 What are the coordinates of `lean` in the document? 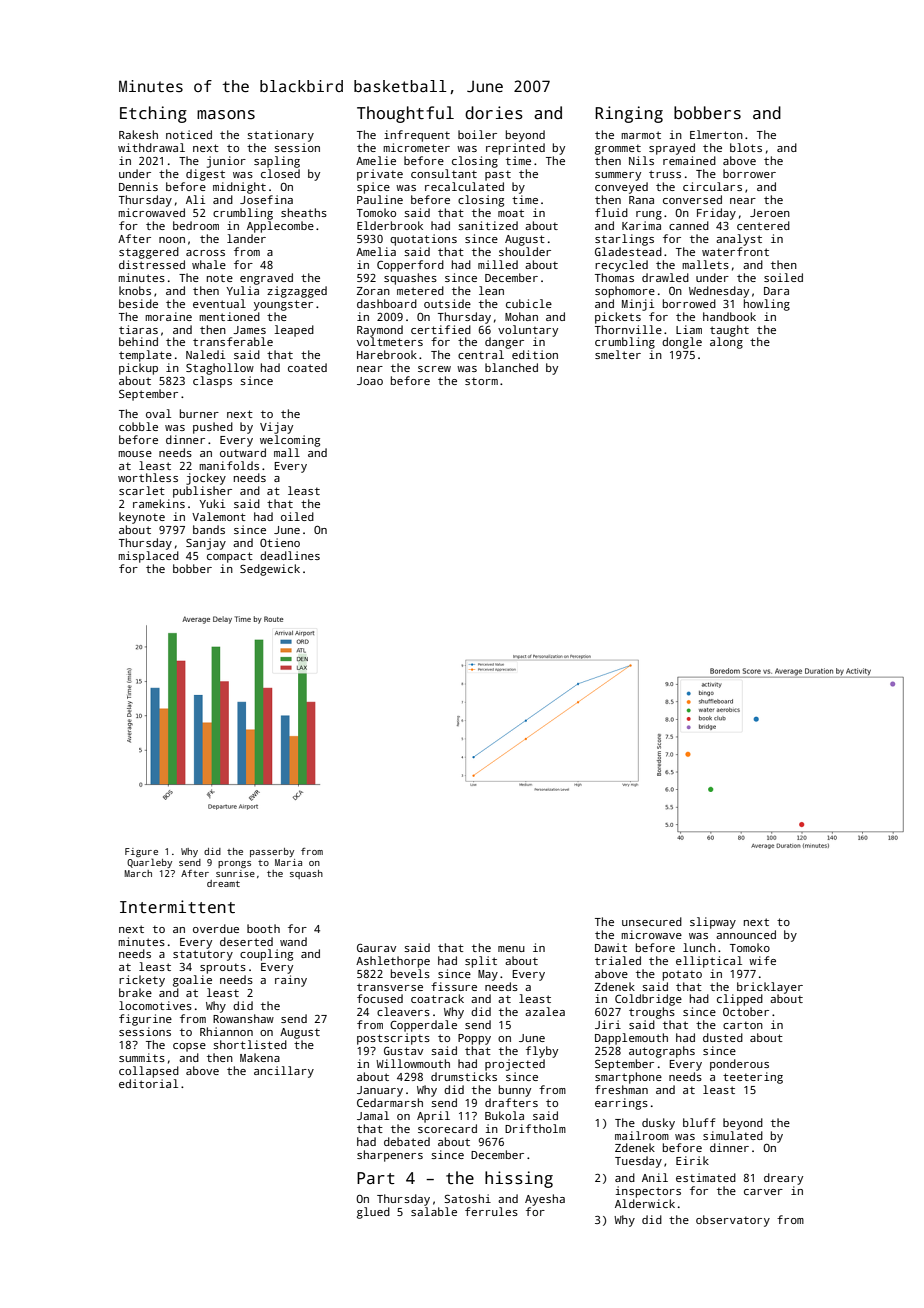 It's located at (491, 290).
